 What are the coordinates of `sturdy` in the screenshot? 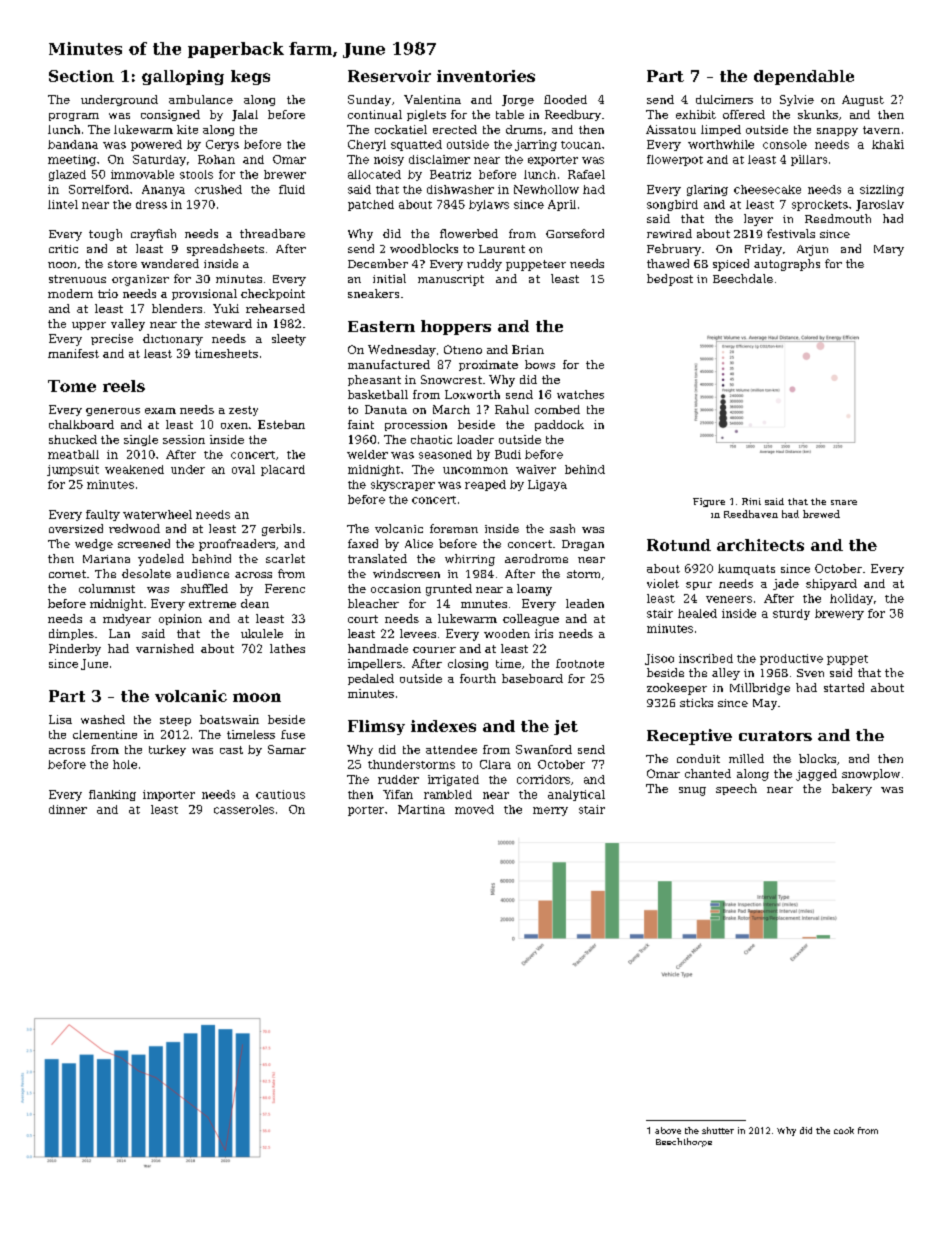 It's located at (791, 614).
